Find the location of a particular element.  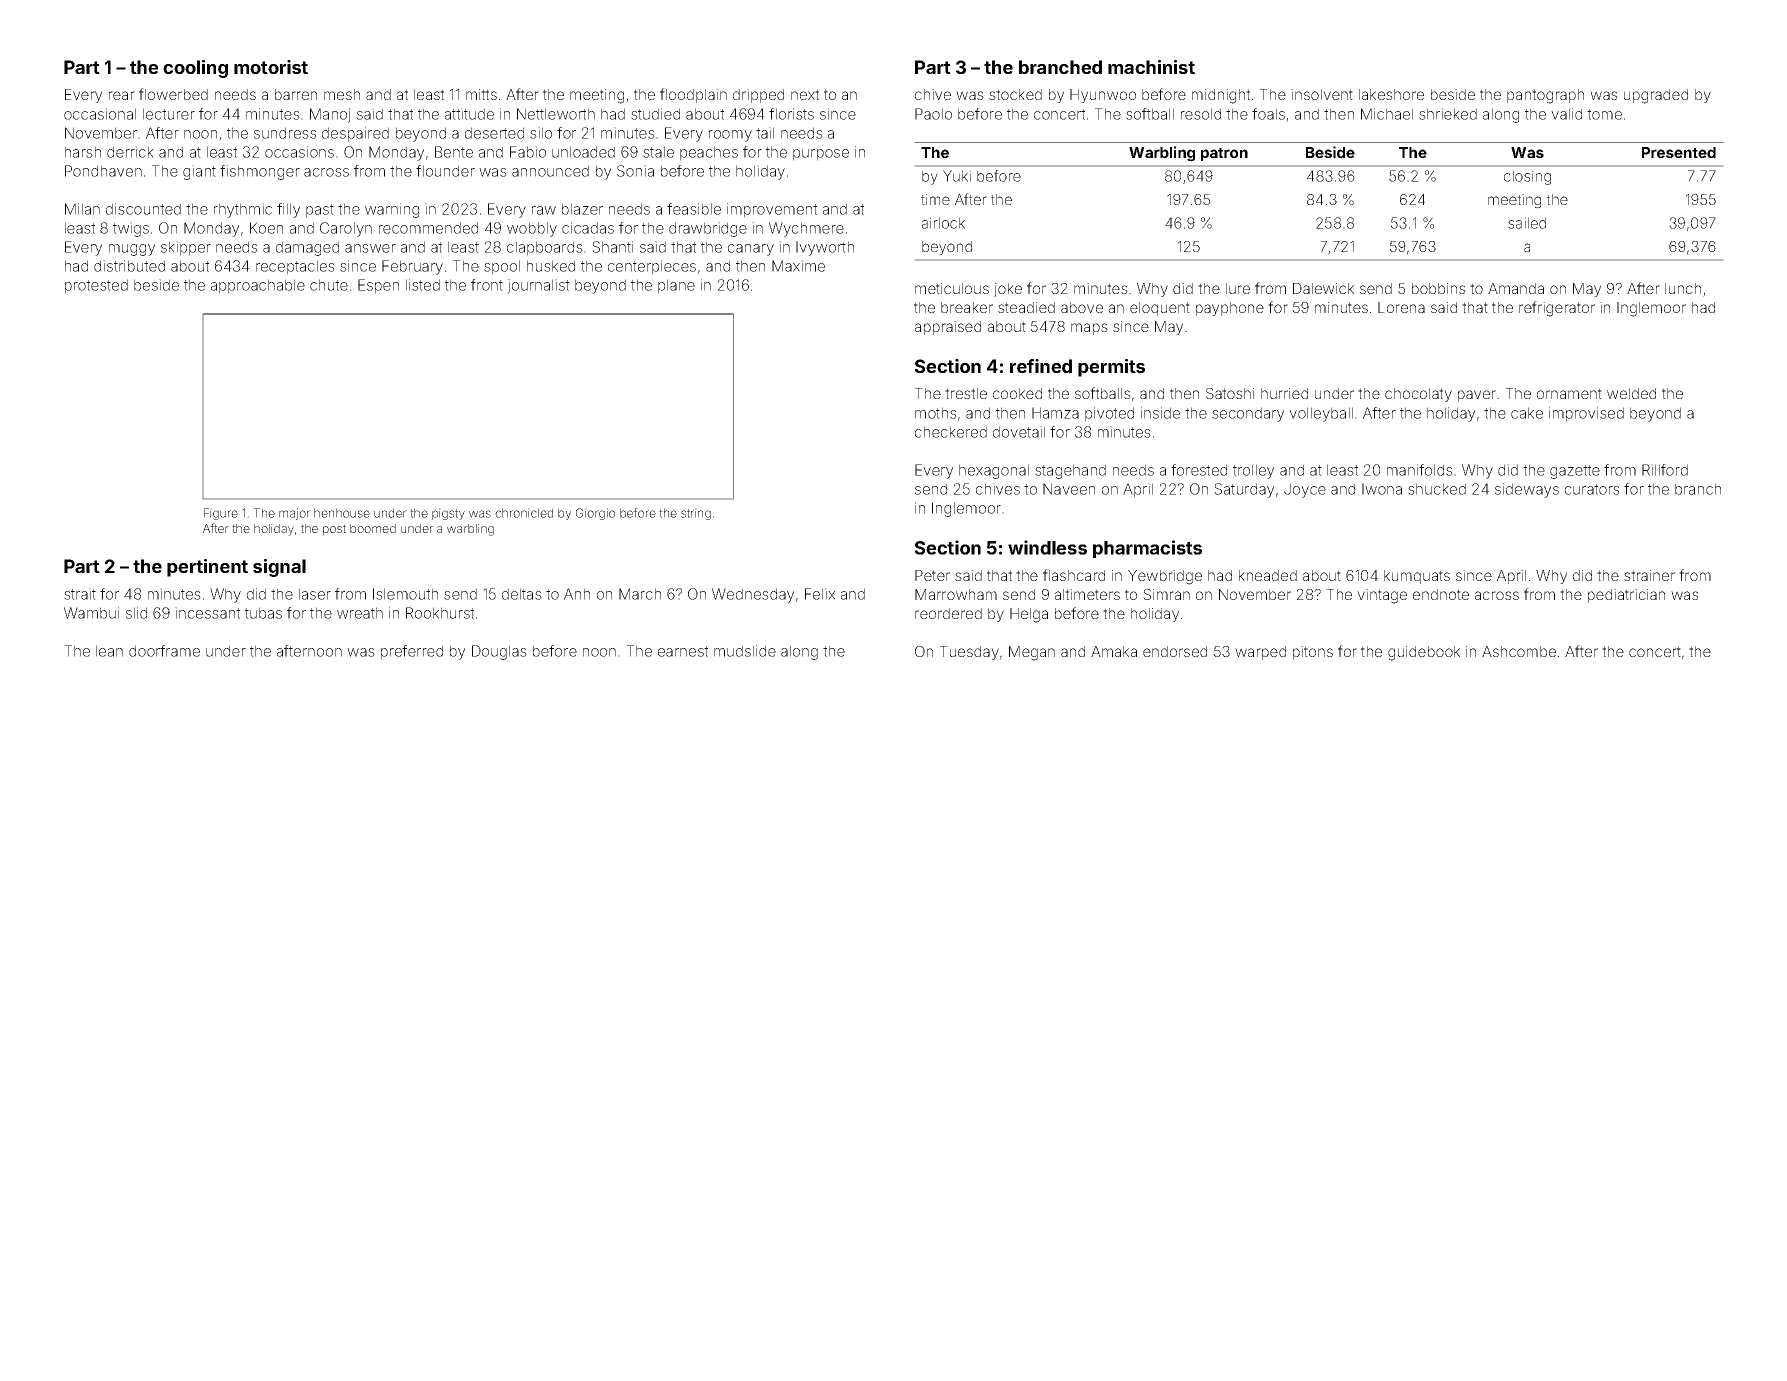

appraised is located at coordinates (948, 328).
